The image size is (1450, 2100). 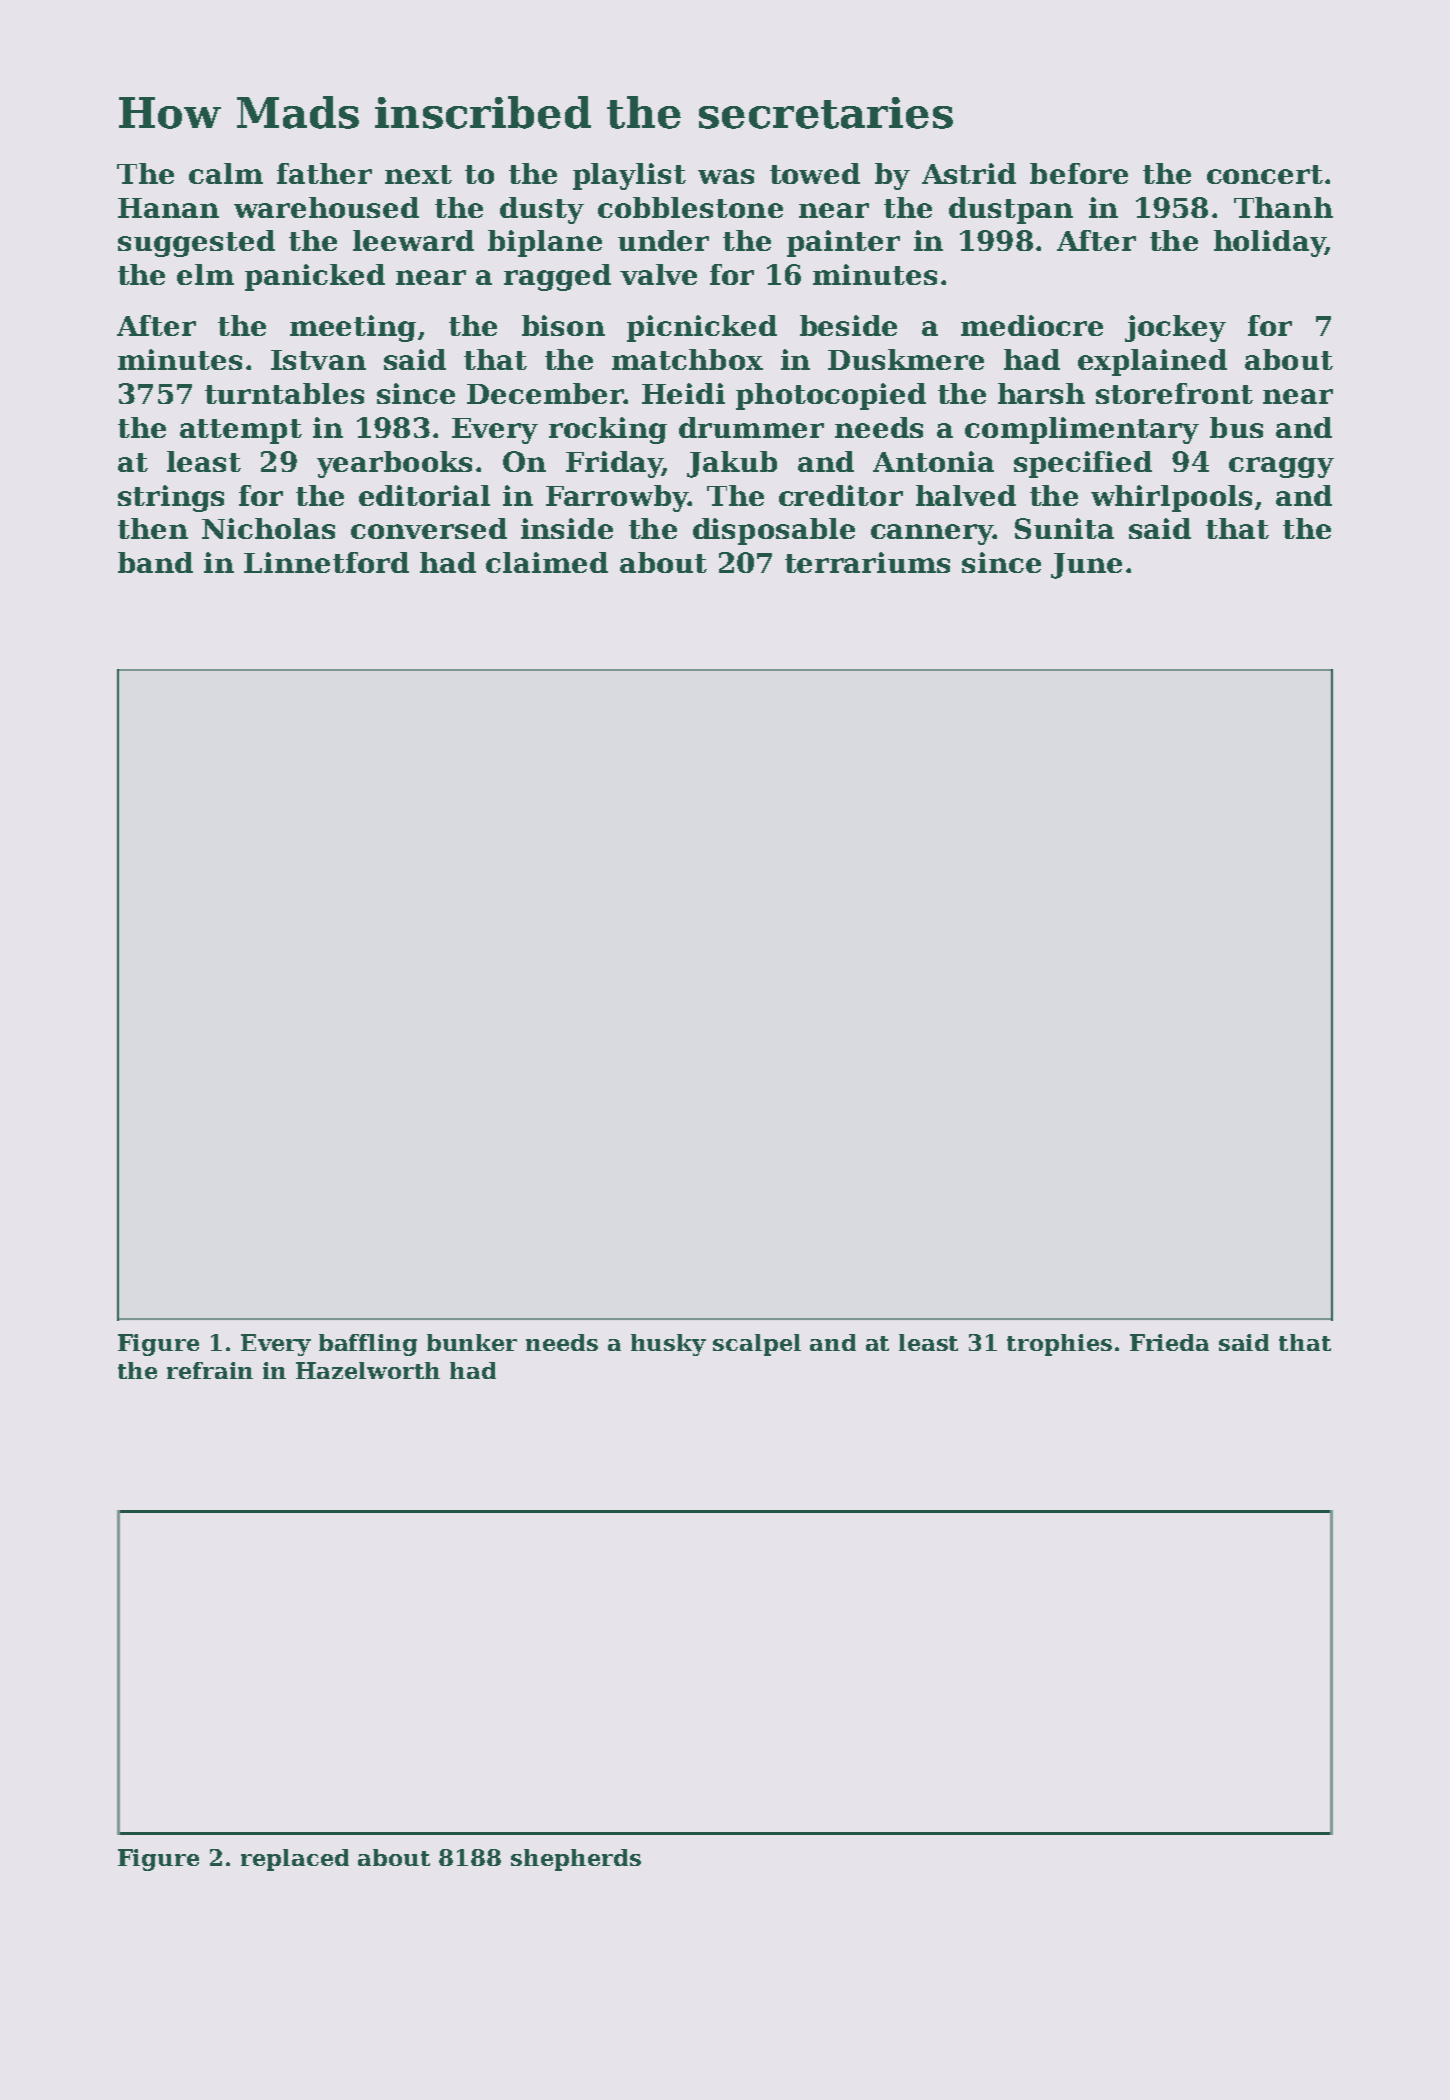 What do you see at coordinates (326, 562) in the page?
I see `Linnetford` at bounding box center [326, 562].
